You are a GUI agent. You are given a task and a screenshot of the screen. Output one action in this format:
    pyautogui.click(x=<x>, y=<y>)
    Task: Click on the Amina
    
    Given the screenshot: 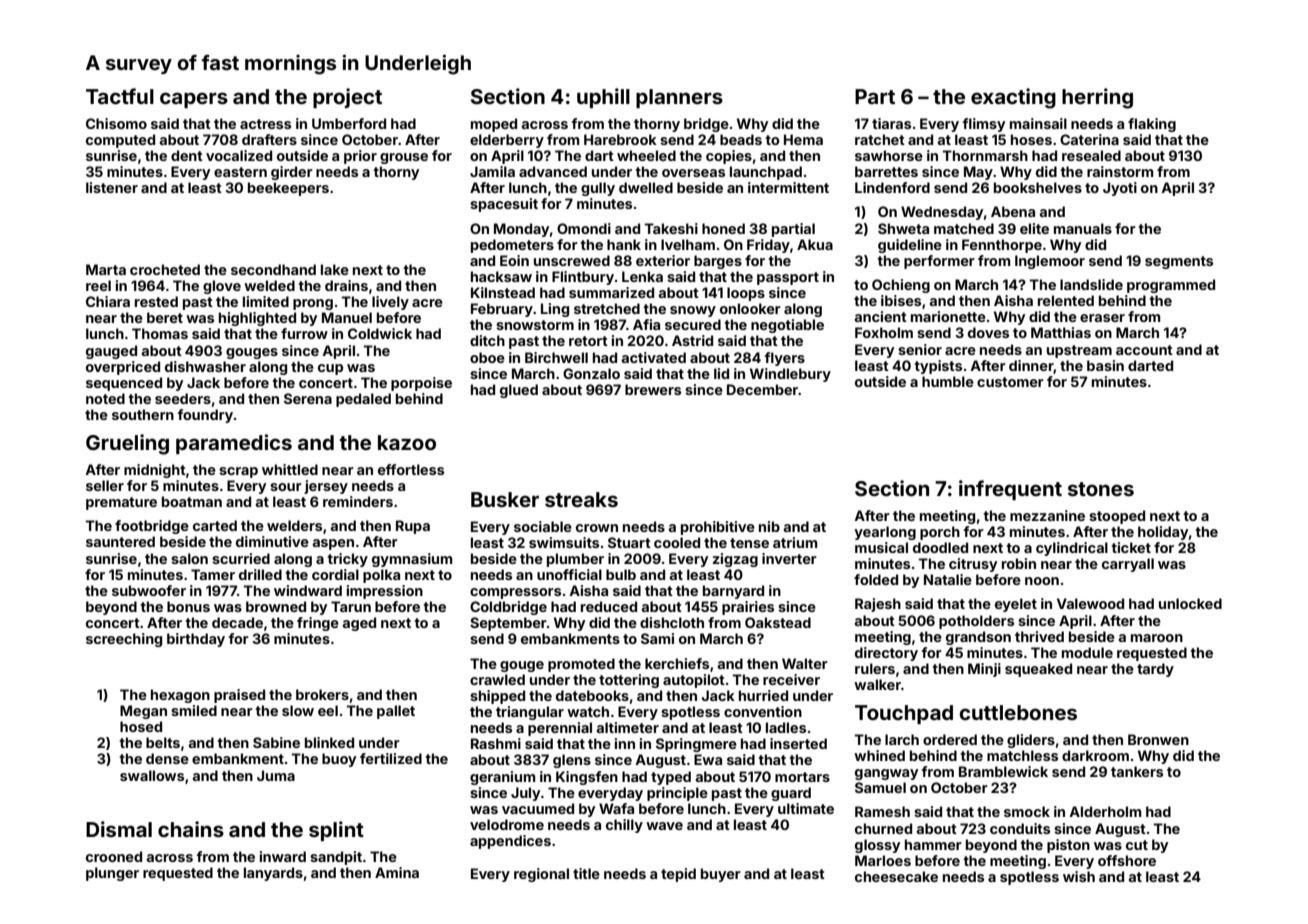 What is the action you would take?
    pyautogui.click(x=397, y=872)
